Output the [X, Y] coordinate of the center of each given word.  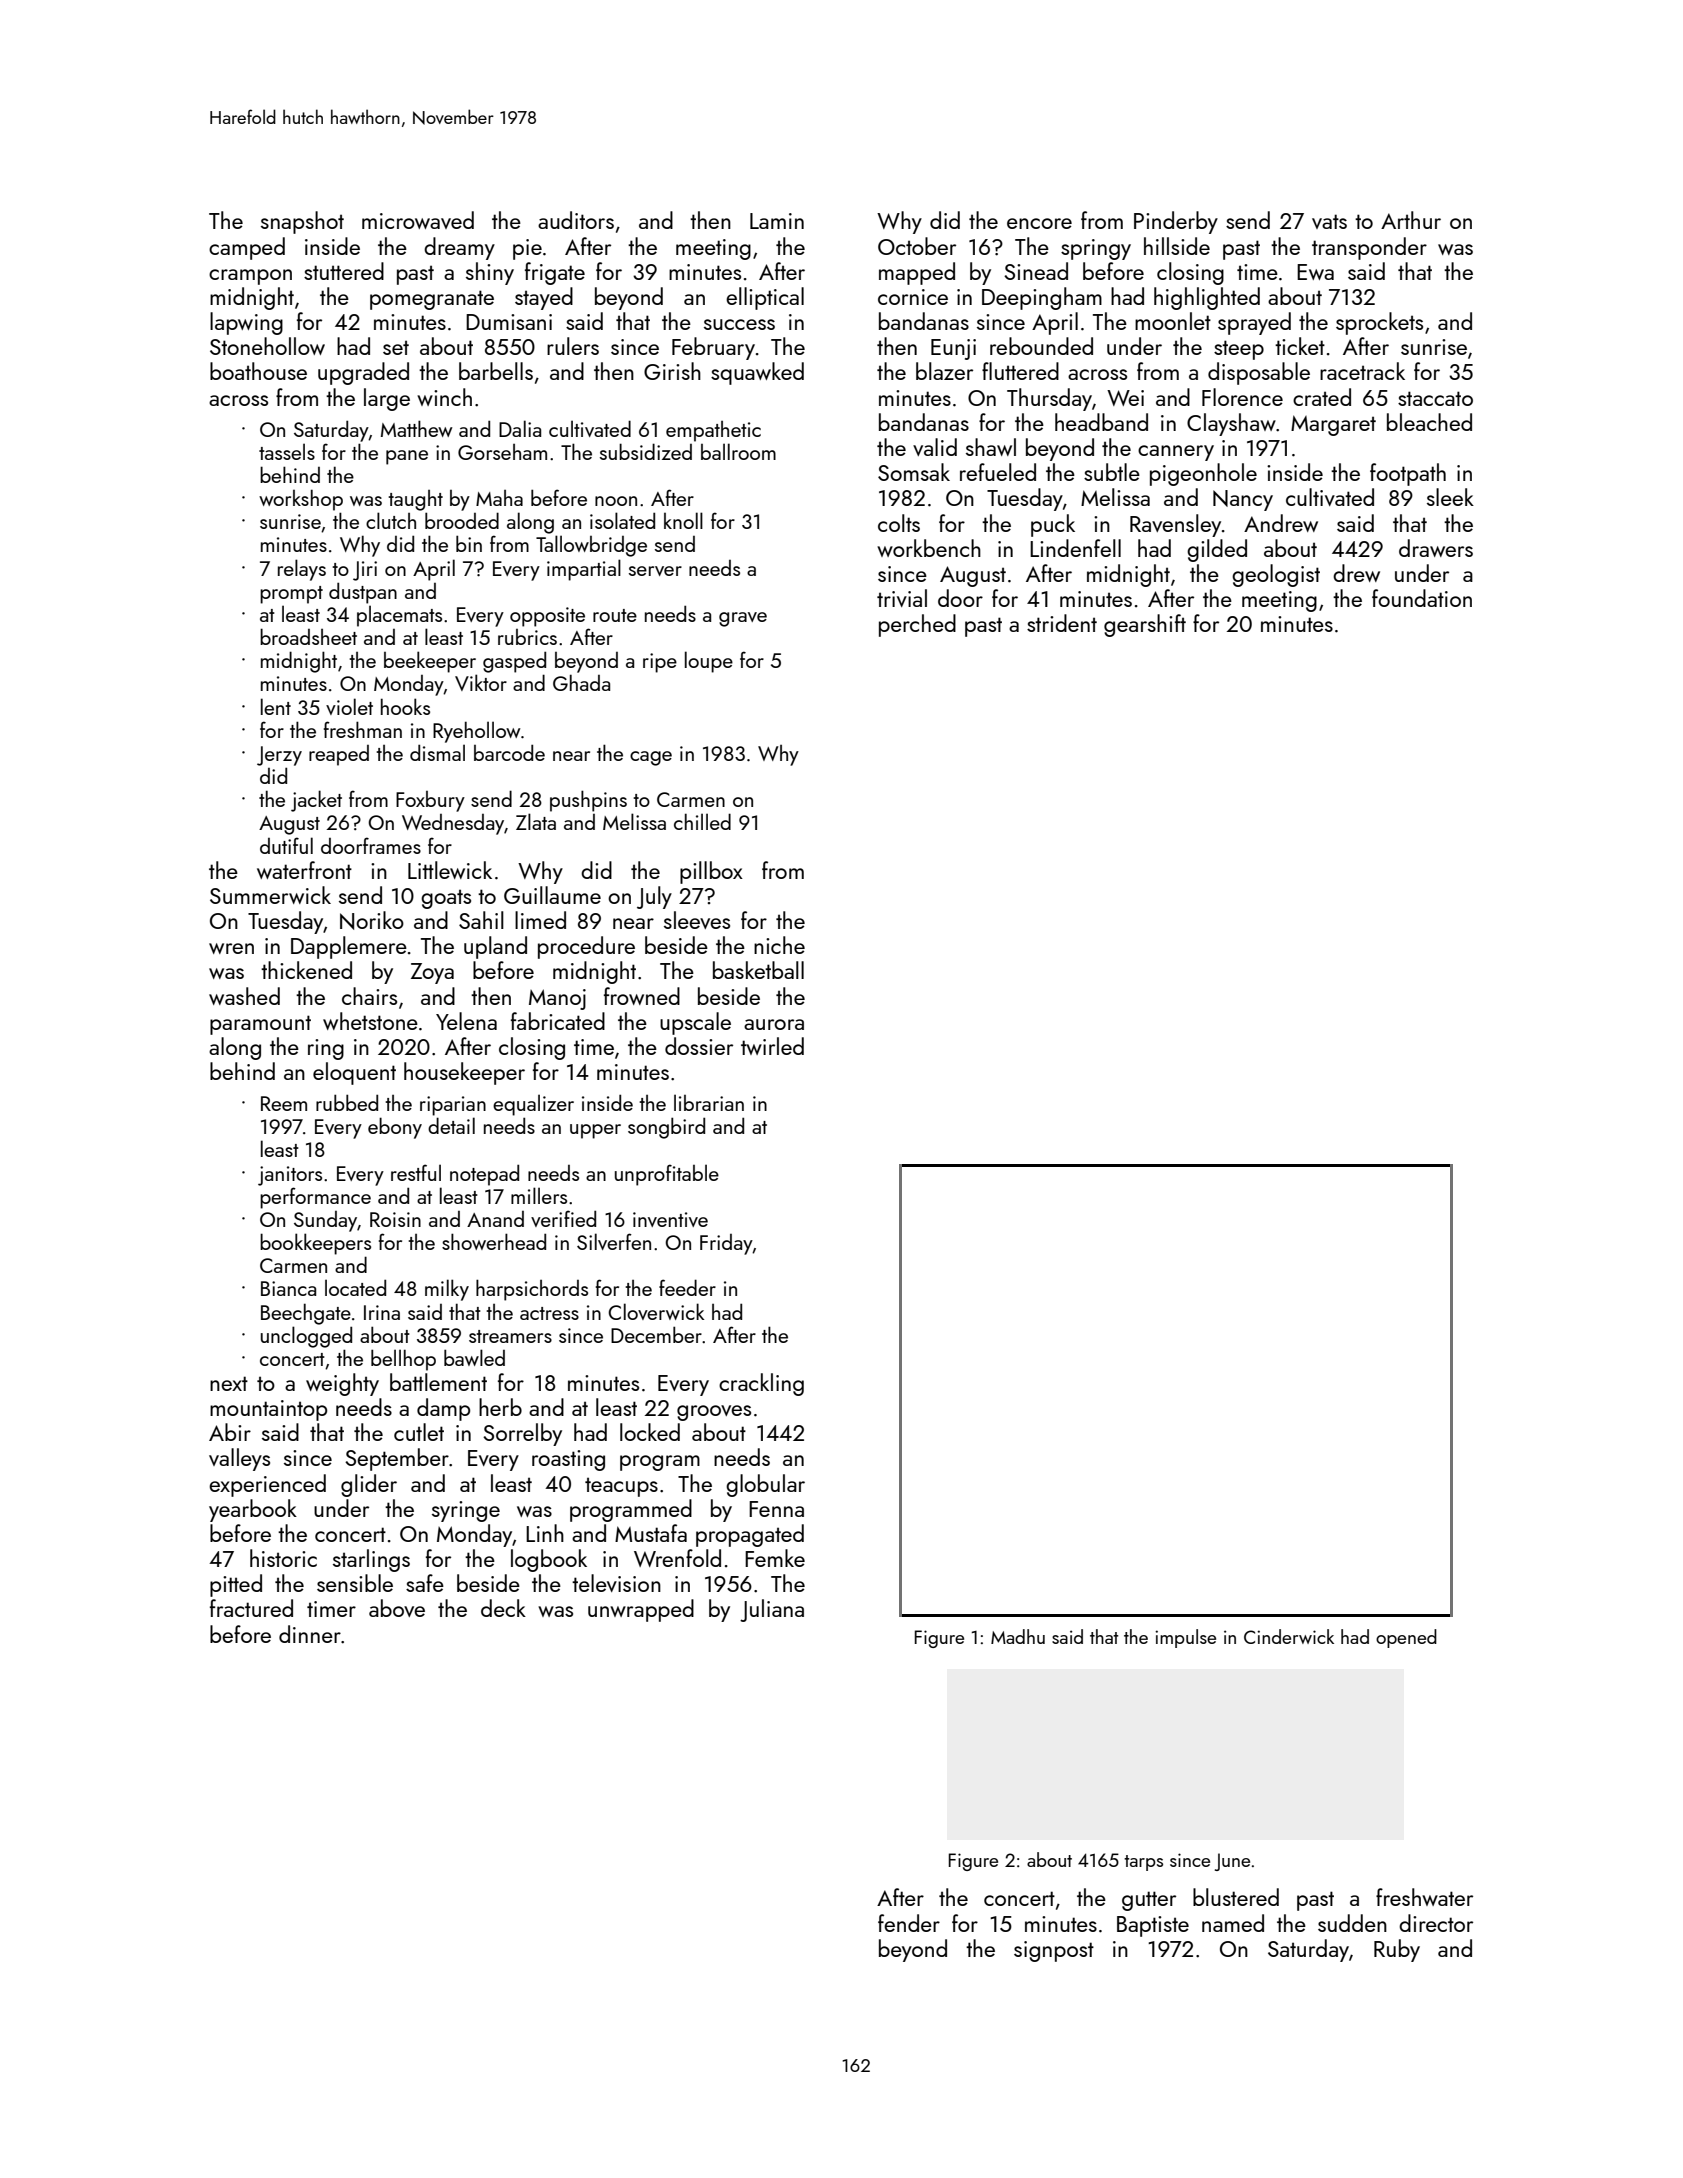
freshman [363, 729]
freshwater [1424, 1897]
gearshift [1145, 625]
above [397, 1608]
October [917, 246]
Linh [545, 1533]
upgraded [363, 373]
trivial [902, 598]
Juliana [772, 1610]
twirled [772, 1046]
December [656, 1334]
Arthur [1411, 220]
